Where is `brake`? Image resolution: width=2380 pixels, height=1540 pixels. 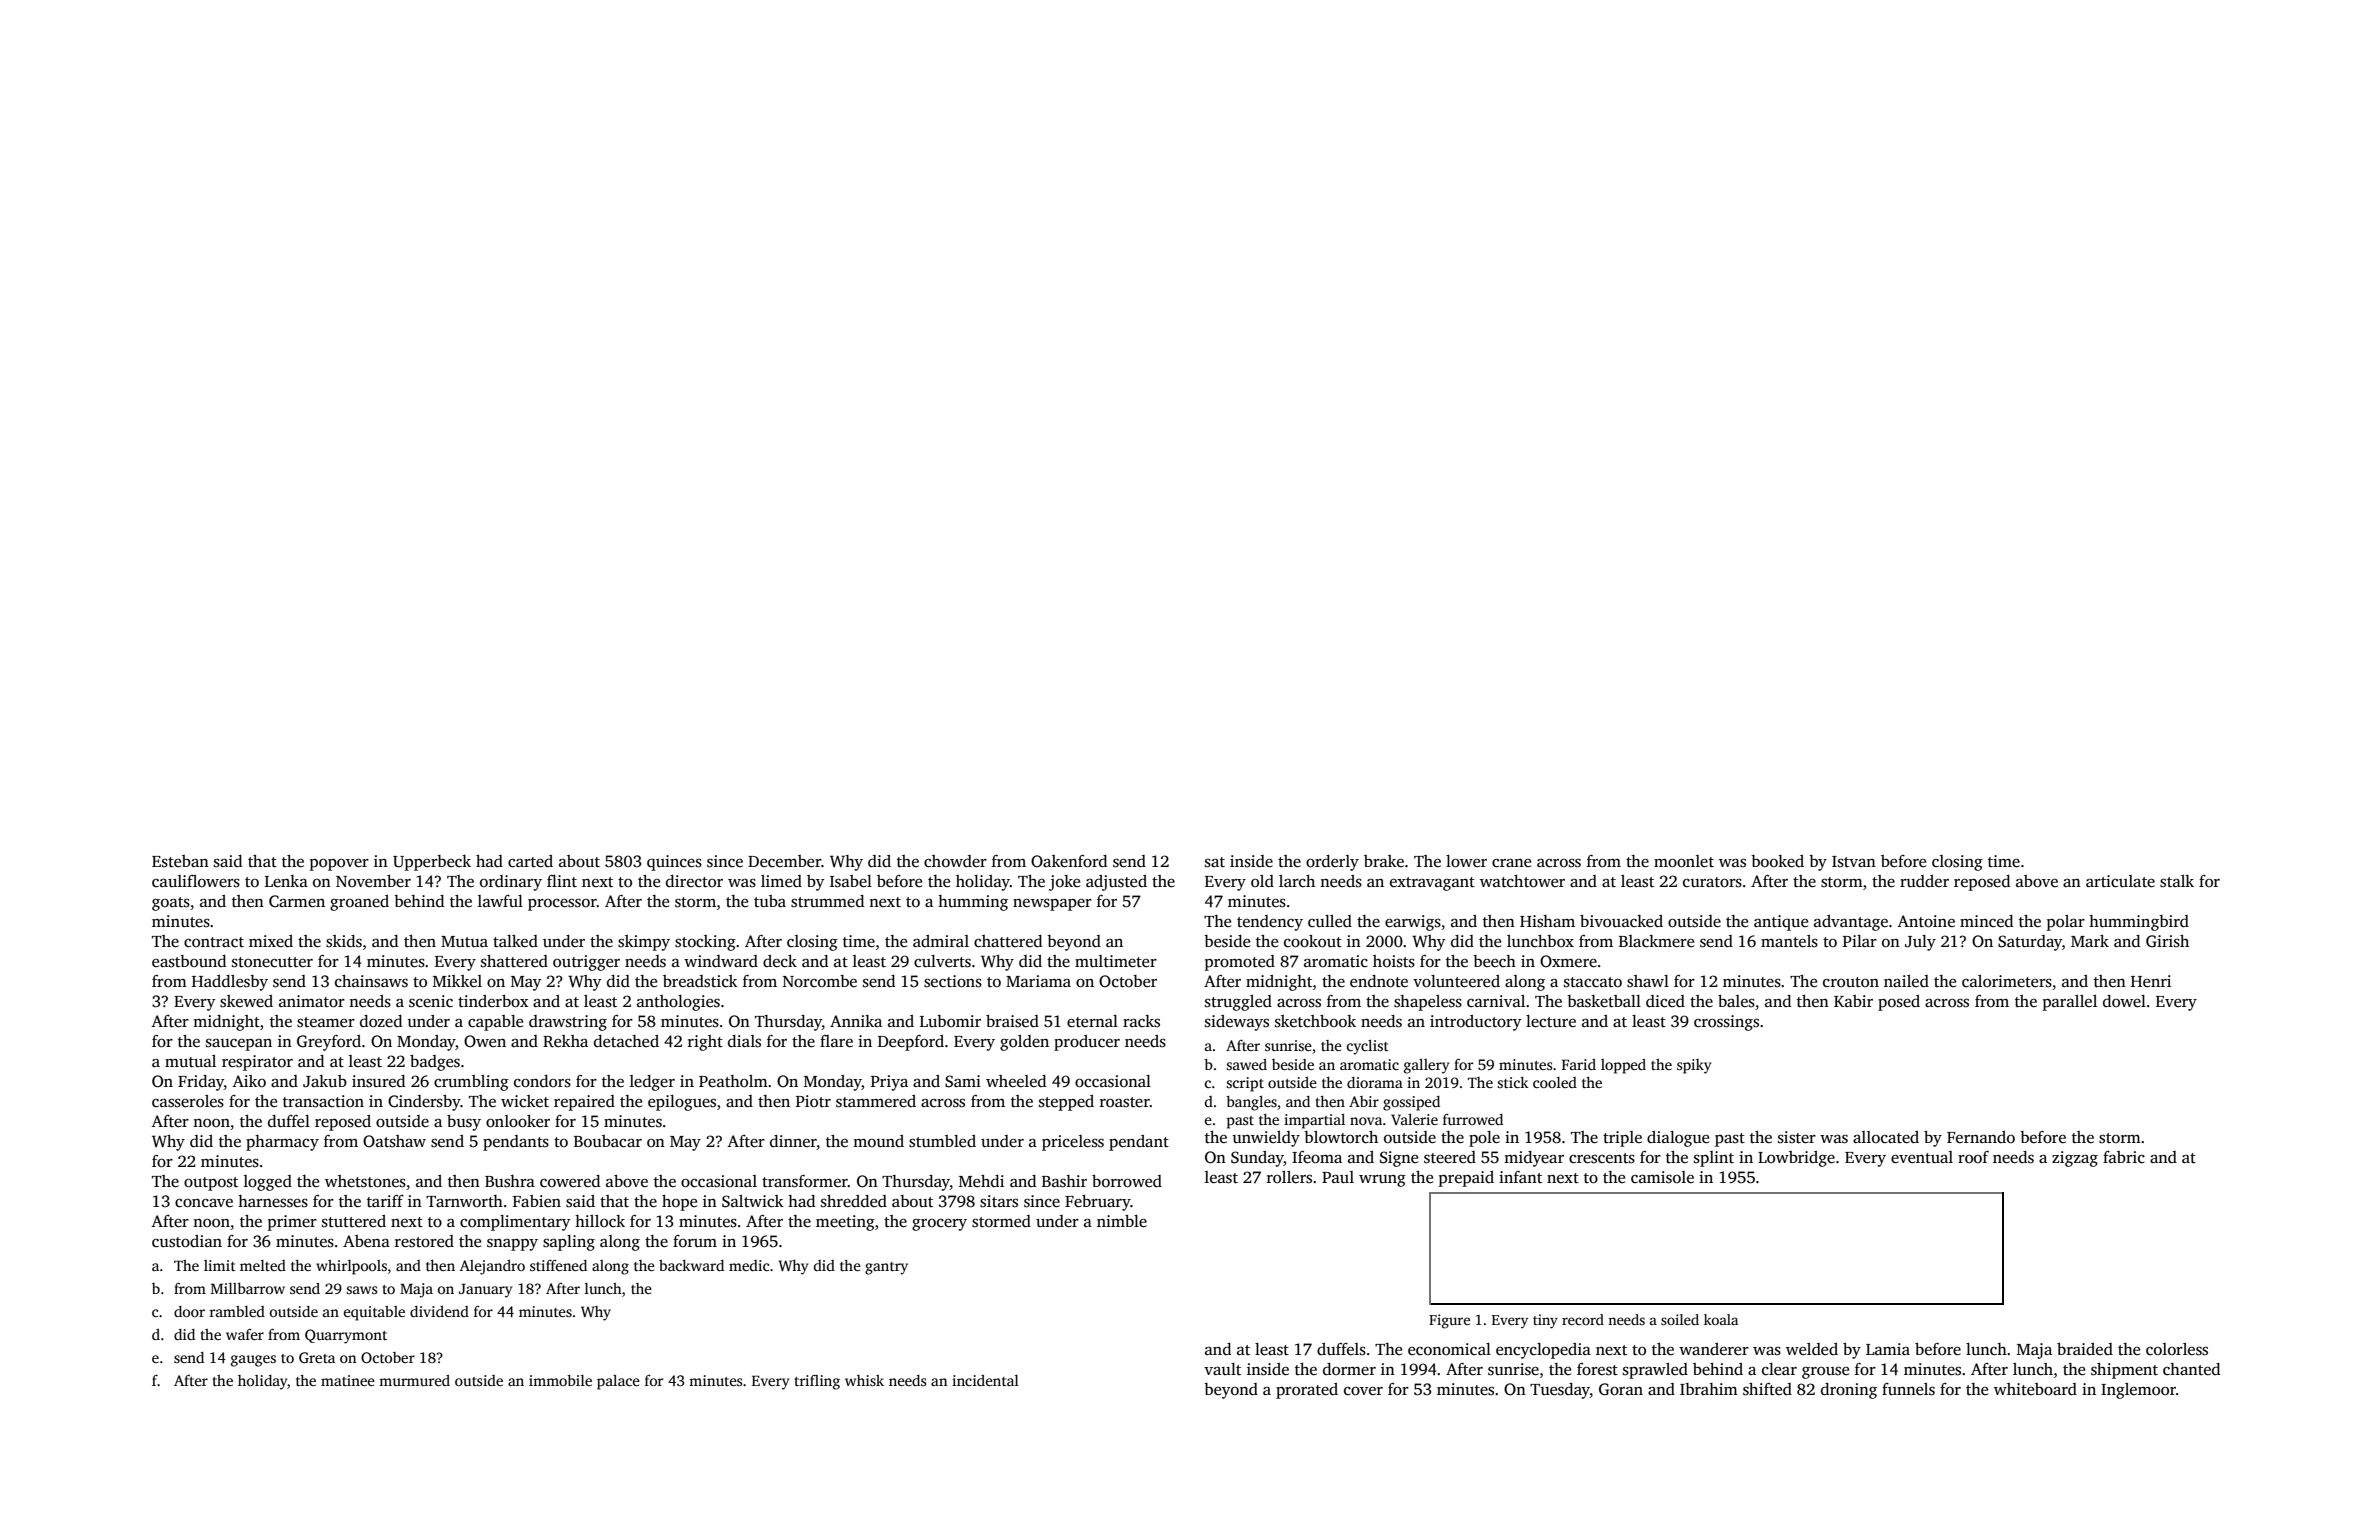
brake is located at coordinates (1384, 861).
